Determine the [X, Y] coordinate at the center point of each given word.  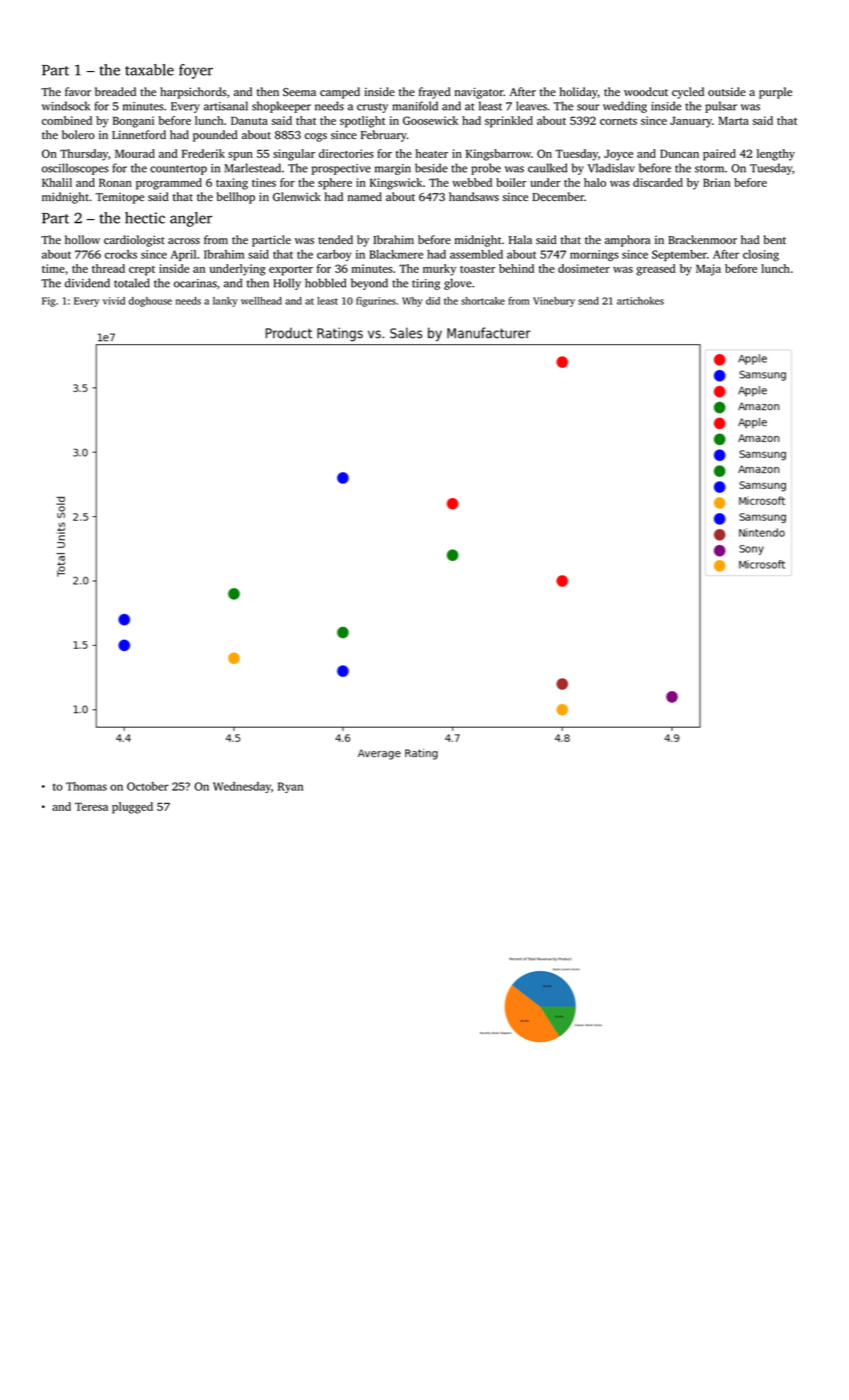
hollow [82, 239]
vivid [114, 301]
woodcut [646, 91]
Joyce [618, 155]
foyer [196, 71]
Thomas [86, 786]
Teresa [91, 806]
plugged [132, 808]
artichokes [640, 301]
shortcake [483, 301]
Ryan [290, 787]
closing [761, 256]
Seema [299, 92]
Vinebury [554, 302]
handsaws [474, 196]
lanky [225, 302]
